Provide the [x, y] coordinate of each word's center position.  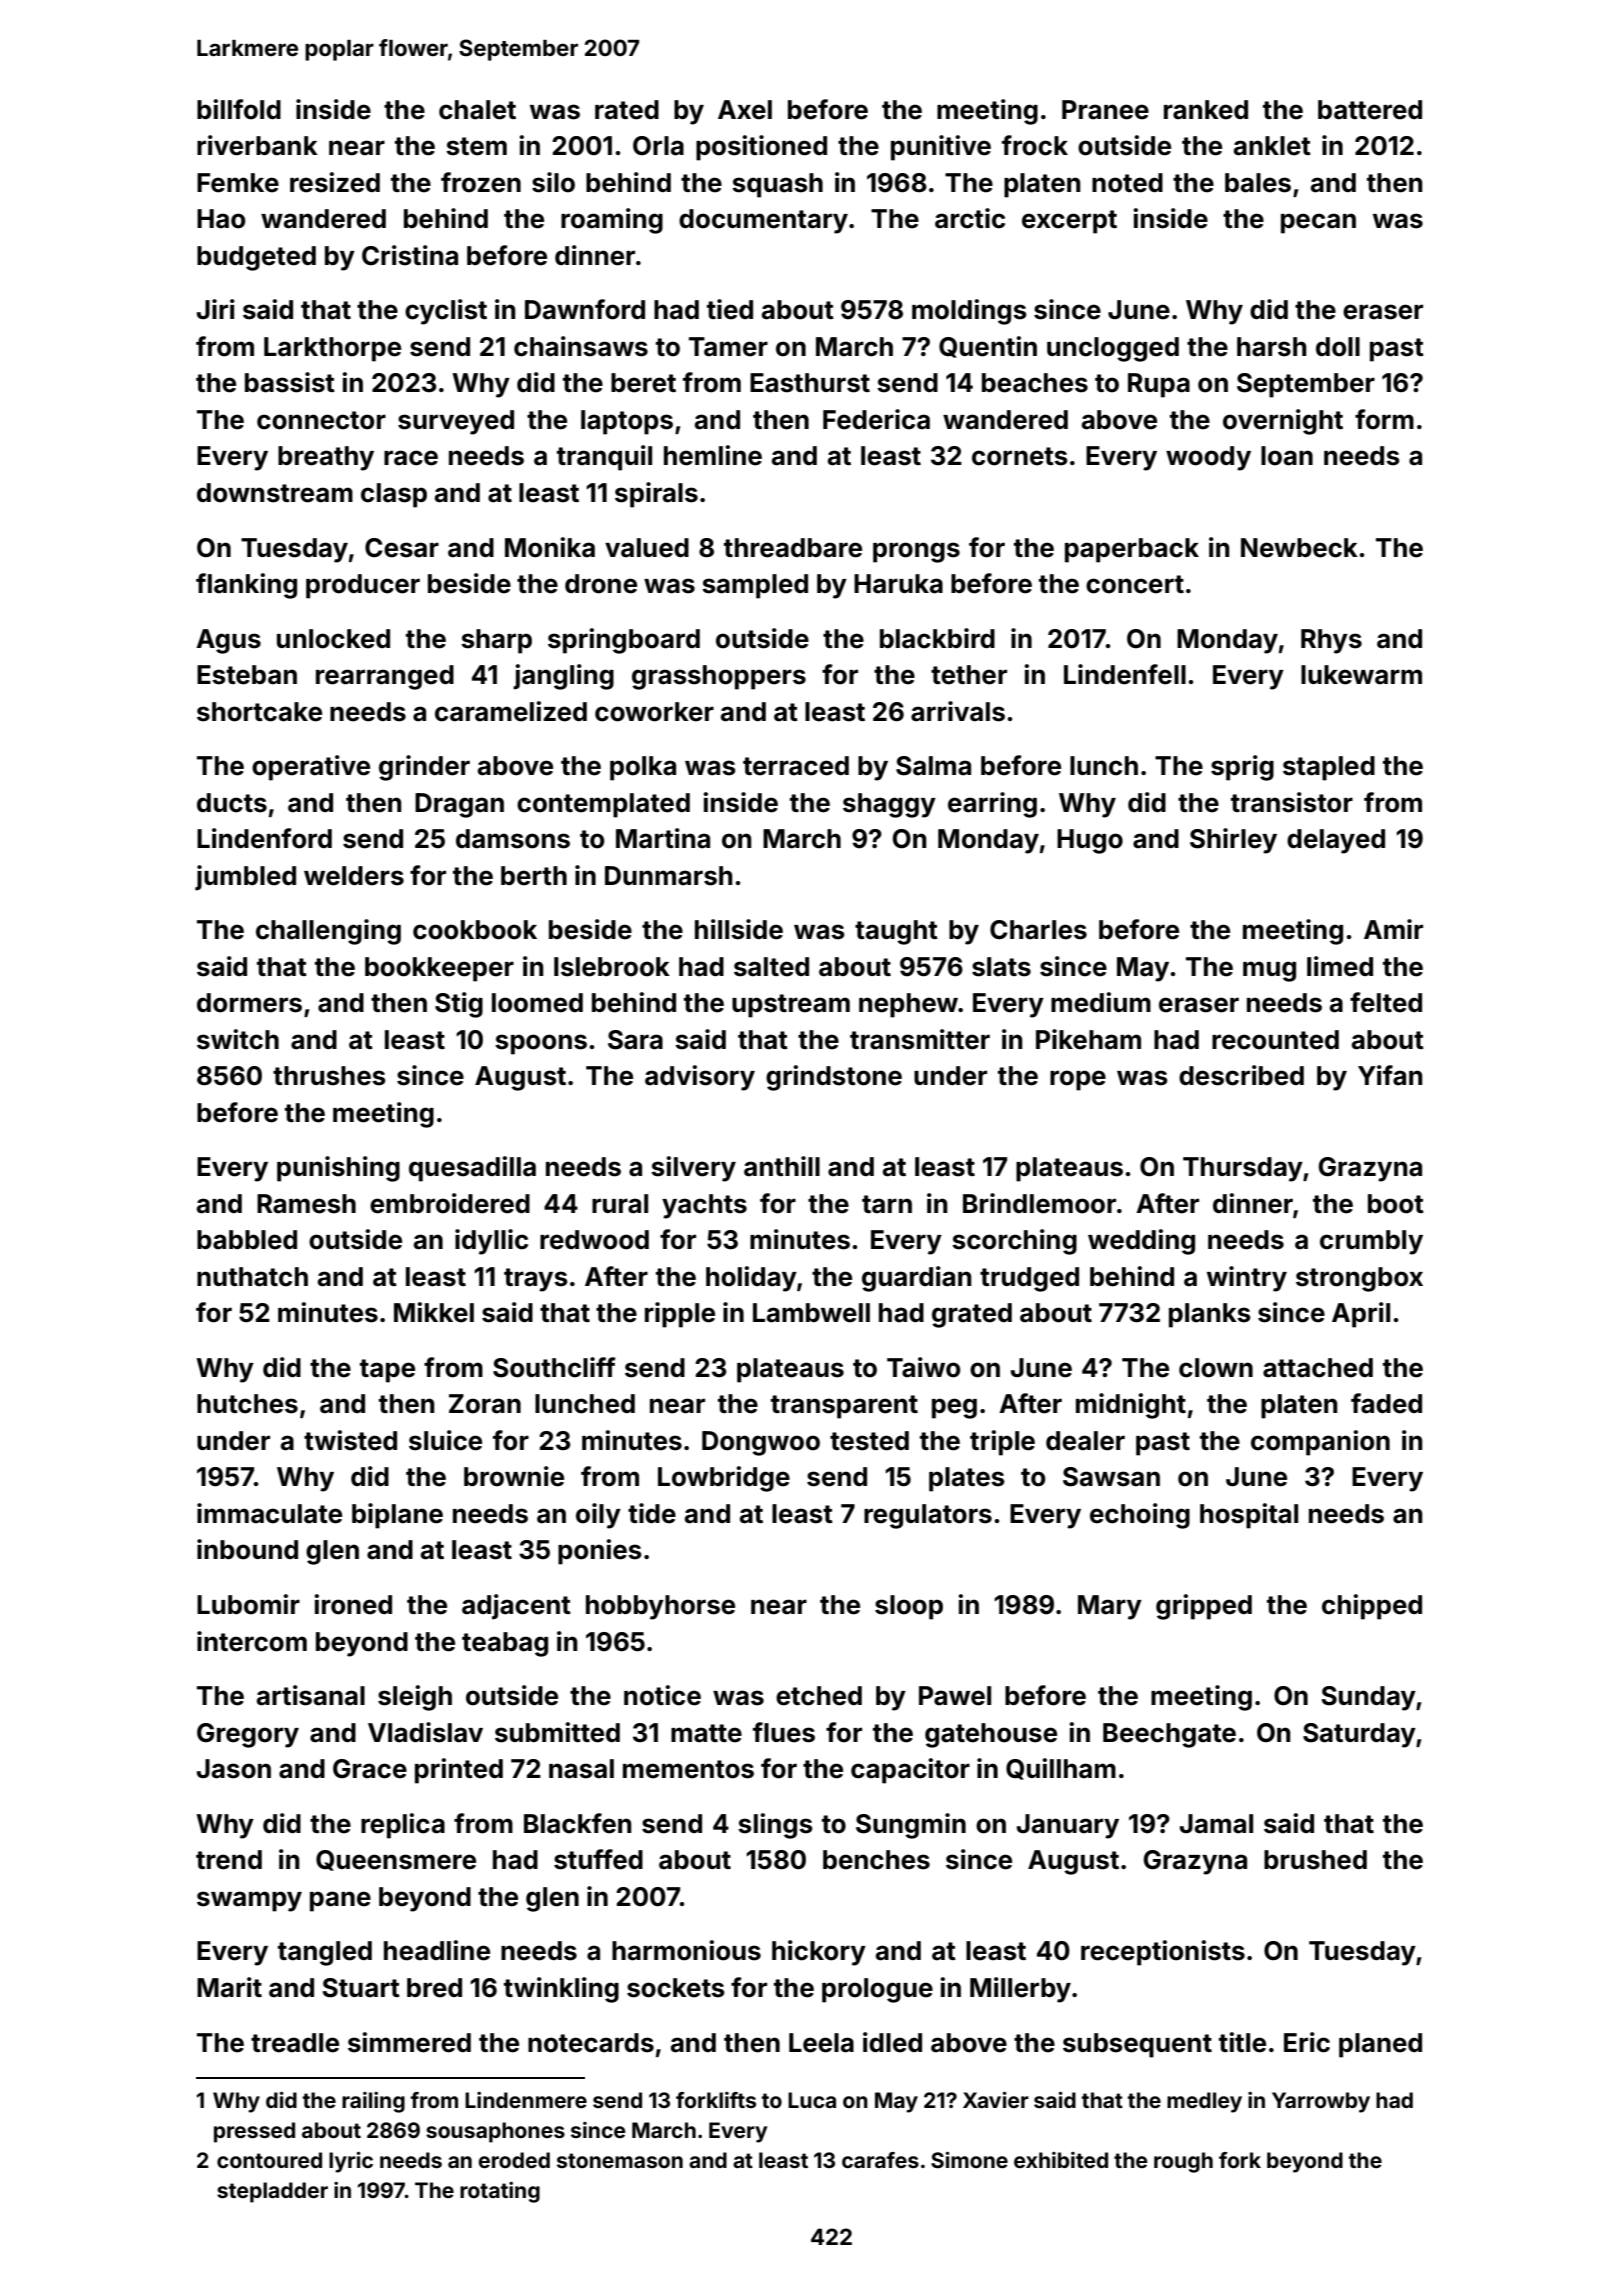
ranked [1206, 110]
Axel [745, 110]
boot [1396, 1204]
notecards [591, 2043]
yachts [704, 1206]
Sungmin [911, 1826]
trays [536, 1280]
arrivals [958, 711]
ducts [232, 803]
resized [335, 182]
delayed [1336, 841]
